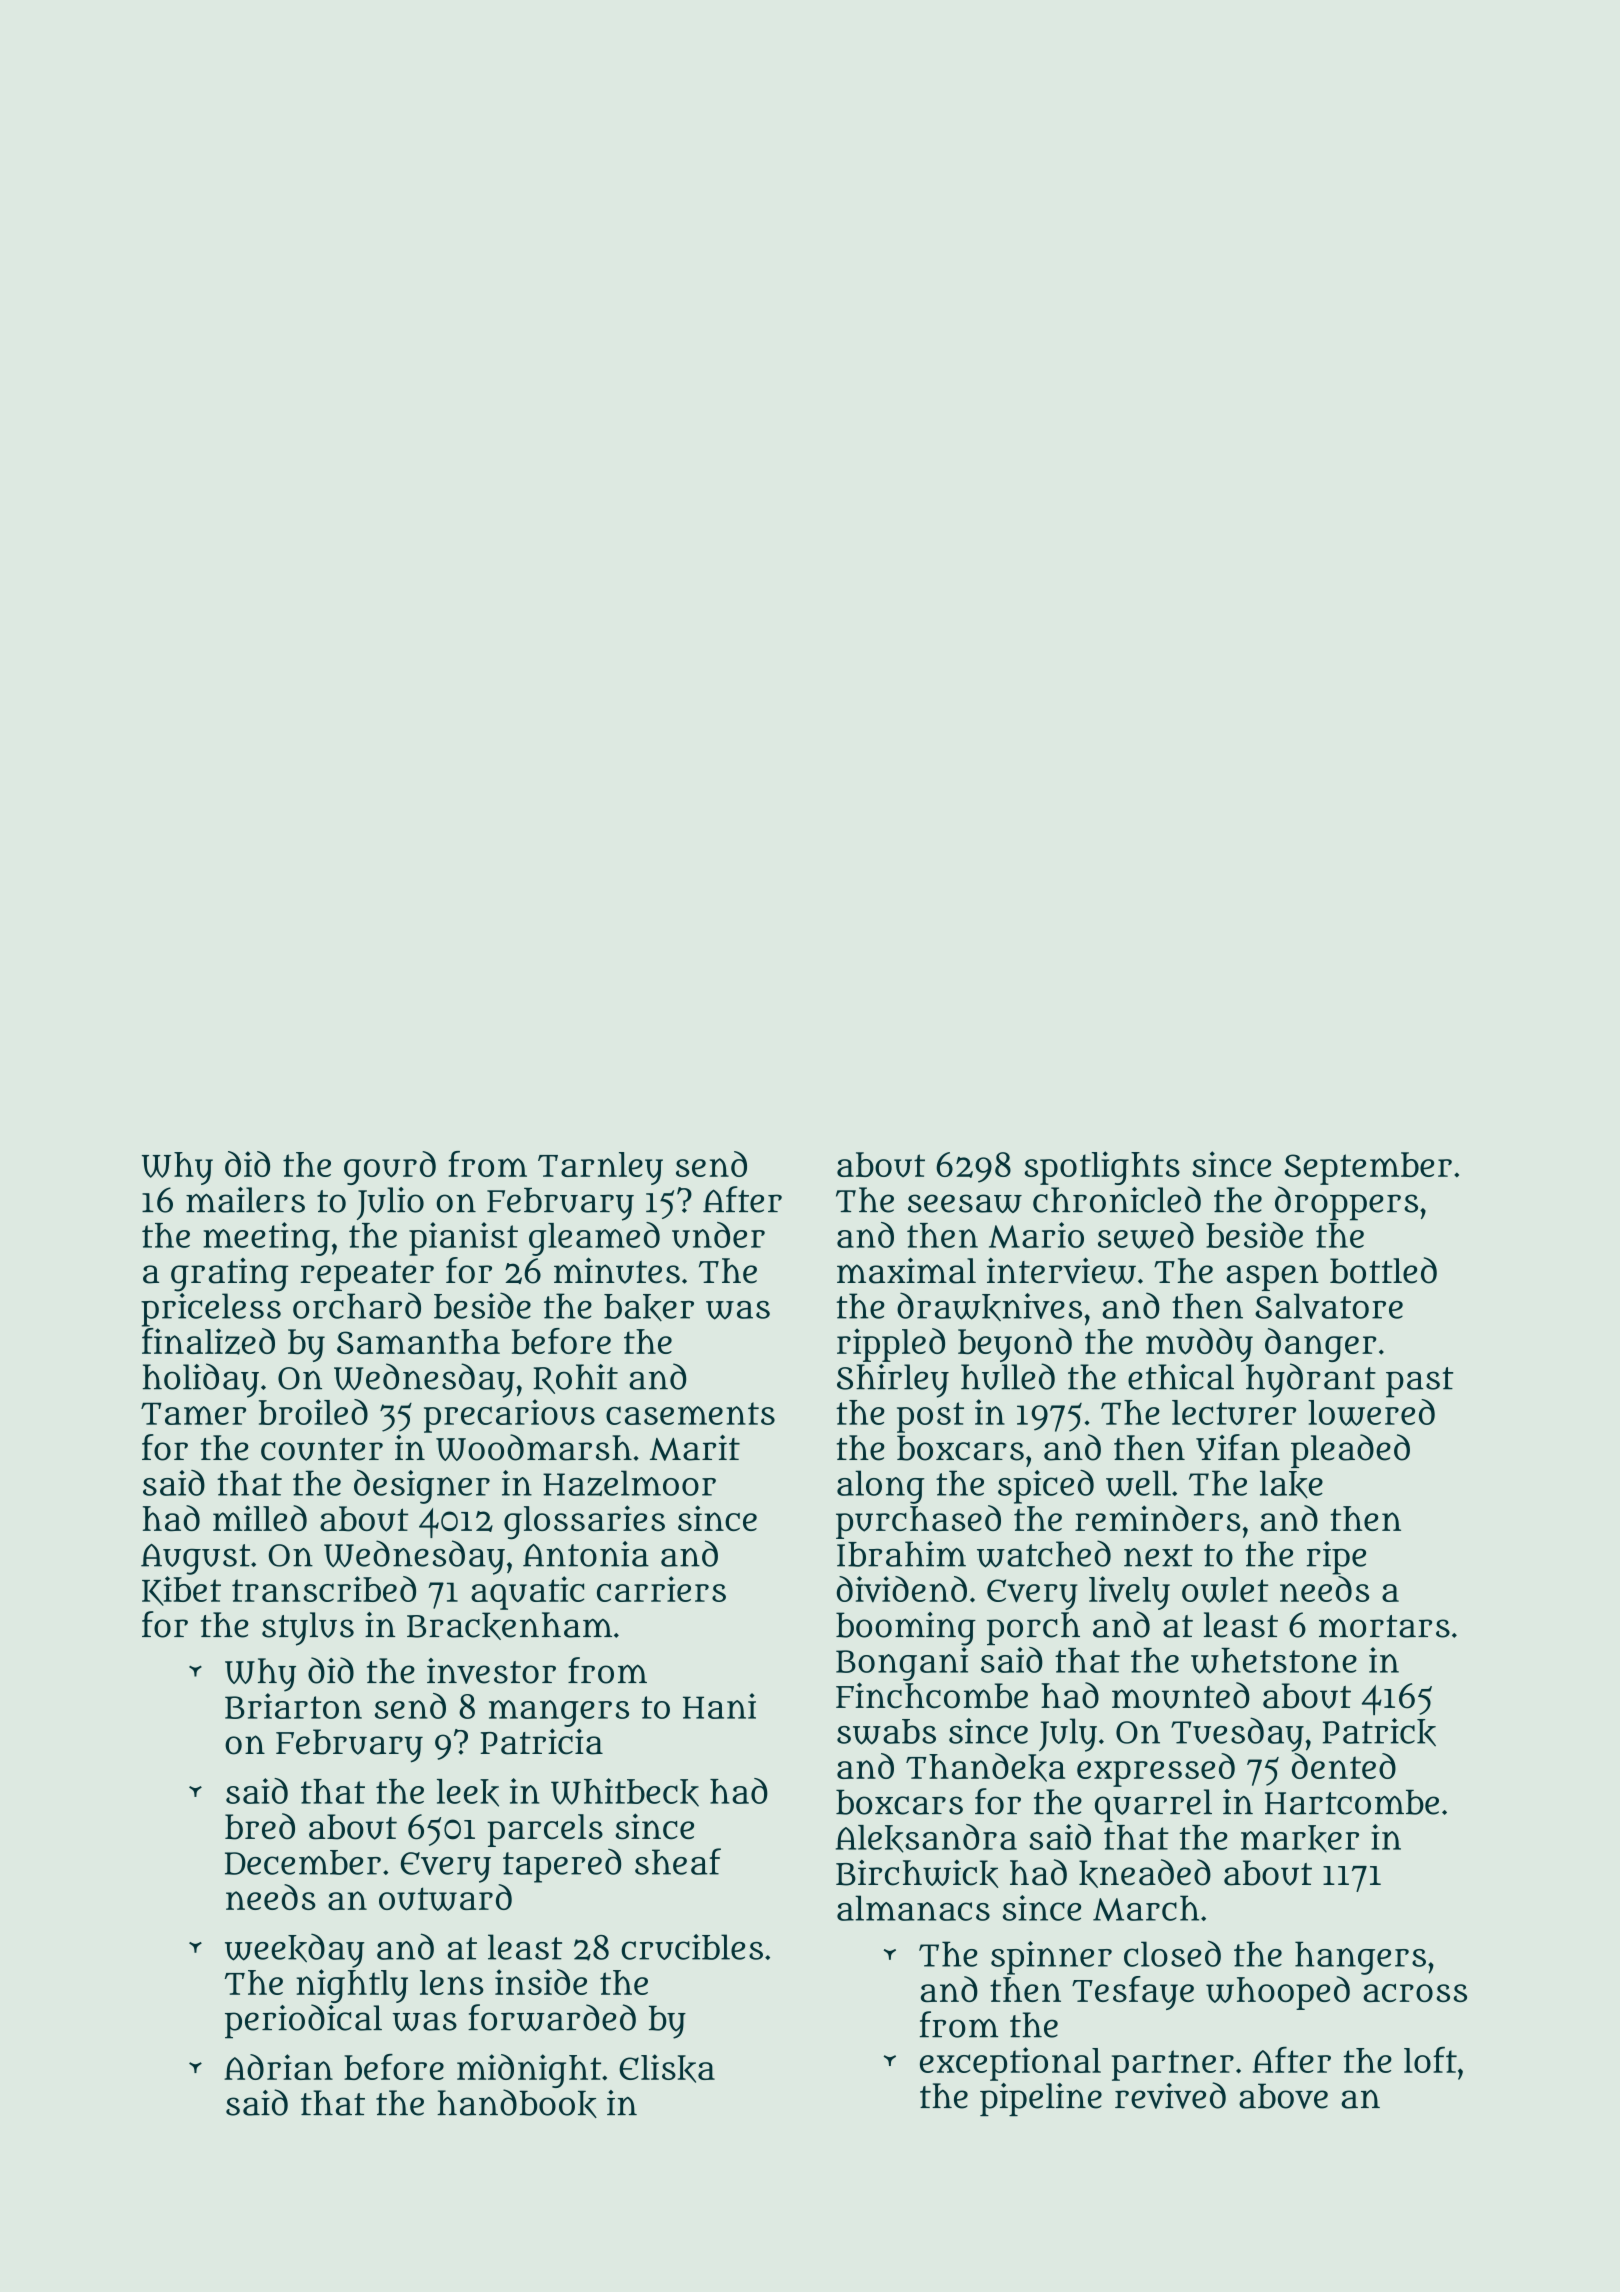 This screenshot has height=2292, width=1620. I want to click on gourd, so click(390, 1168).
